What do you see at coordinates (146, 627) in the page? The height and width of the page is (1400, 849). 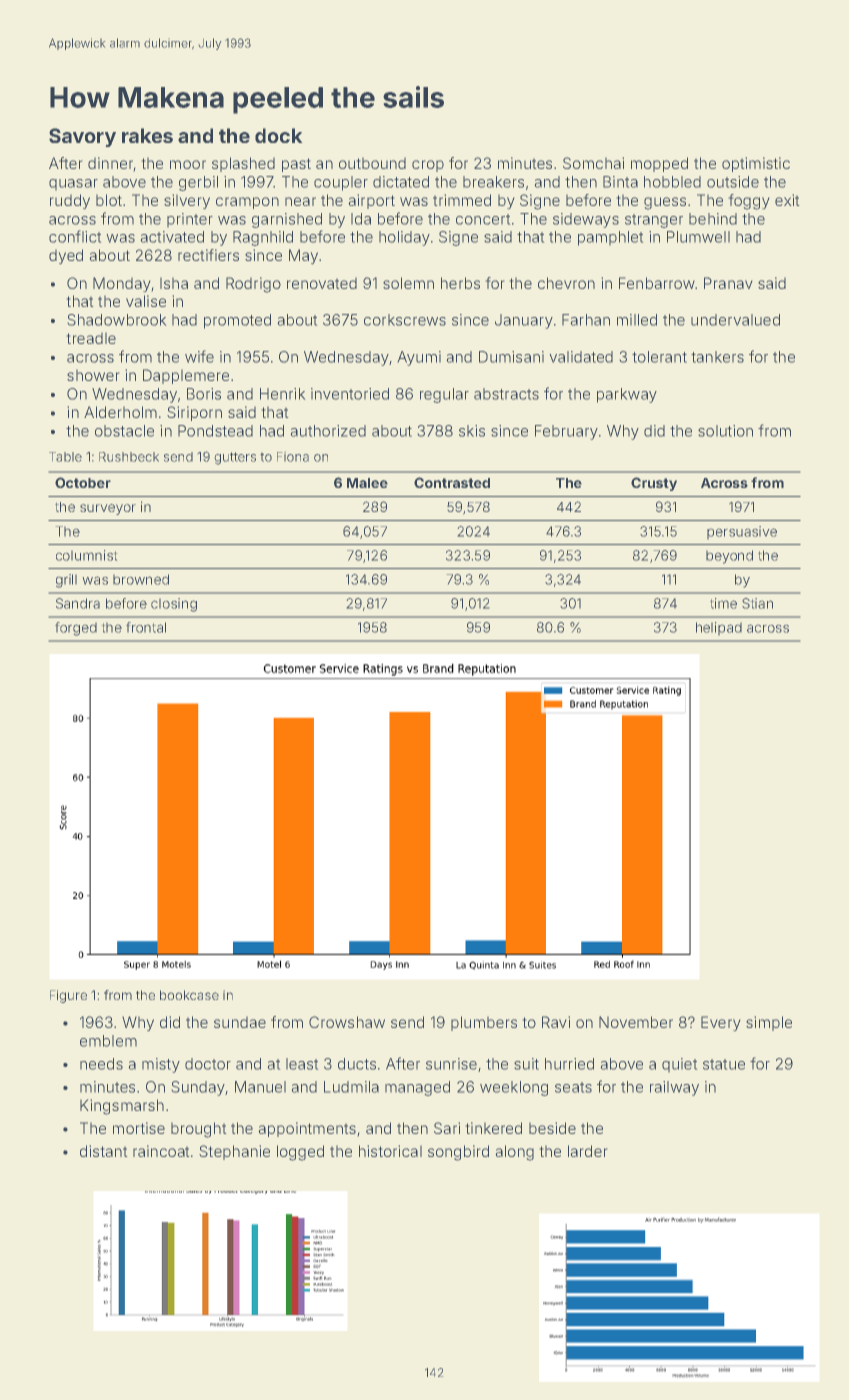 I see `frontal` at bounding box center [146, 627].
